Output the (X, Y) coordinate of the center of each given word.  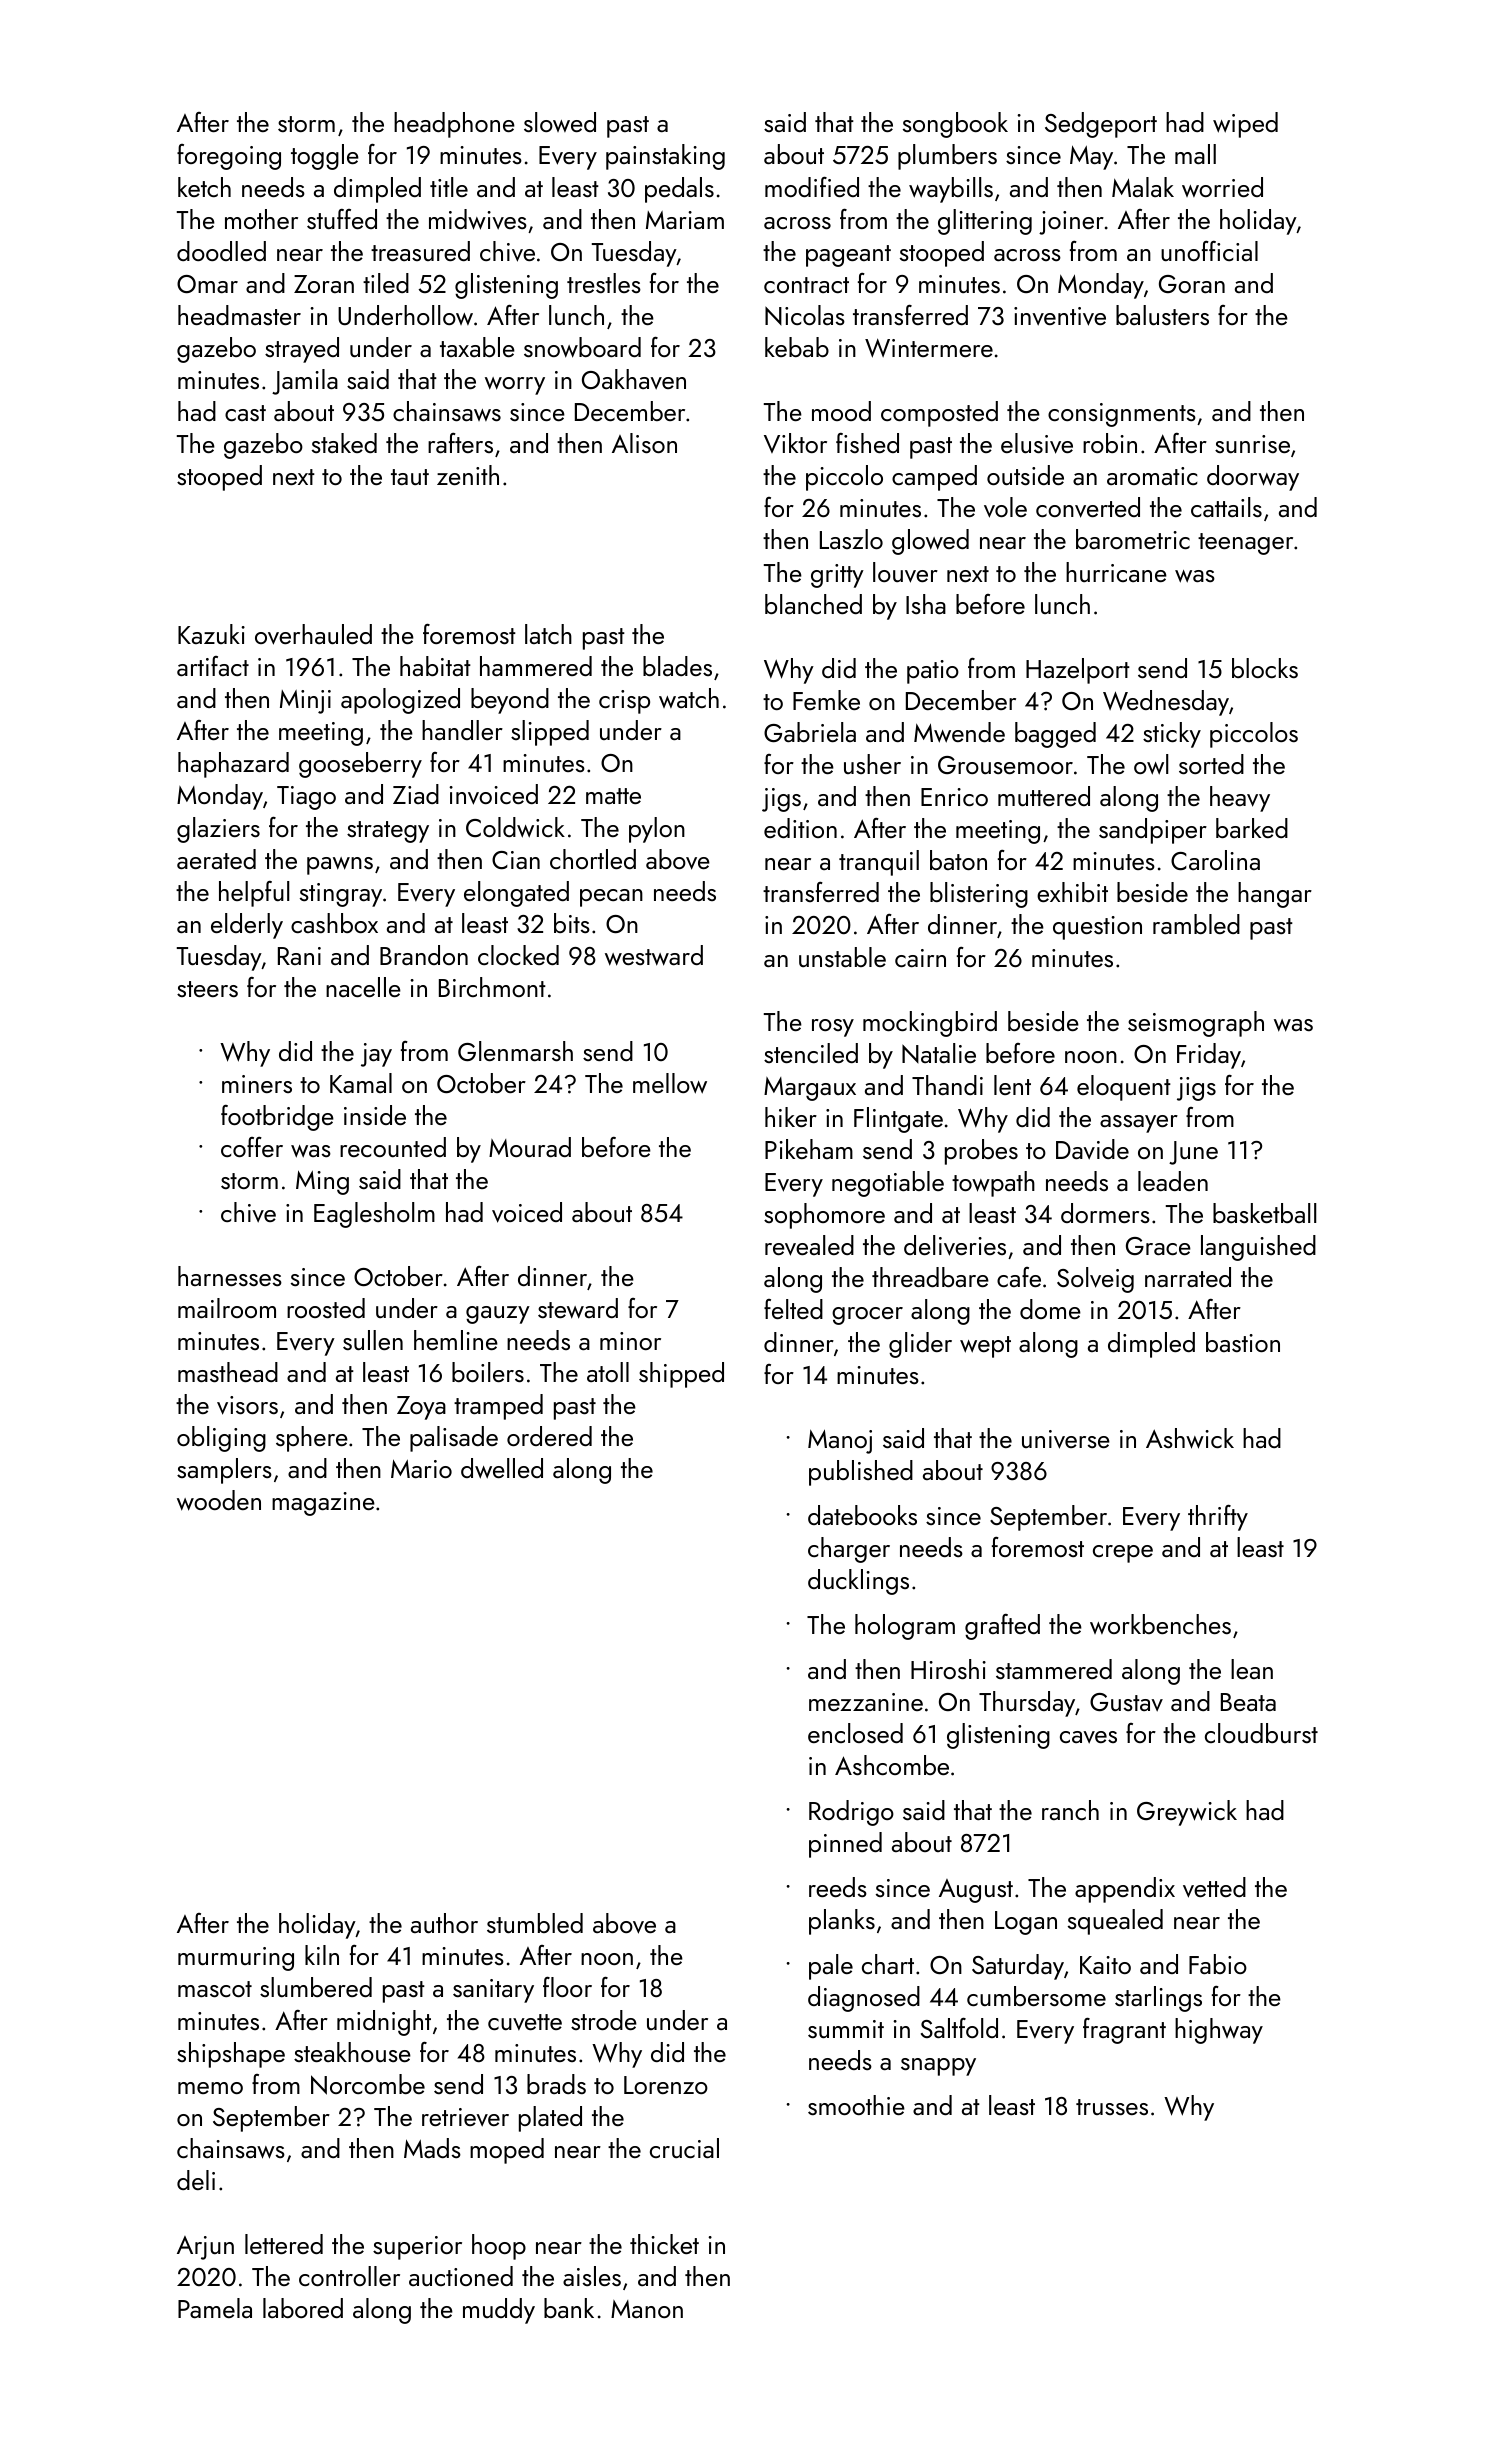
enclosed (855, 1733)
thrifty (1218, 1518)
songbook (955, 125)
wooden (219, 1500)
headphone (454, 125)
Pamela (215, 2308)
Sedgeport (1101, 125)
